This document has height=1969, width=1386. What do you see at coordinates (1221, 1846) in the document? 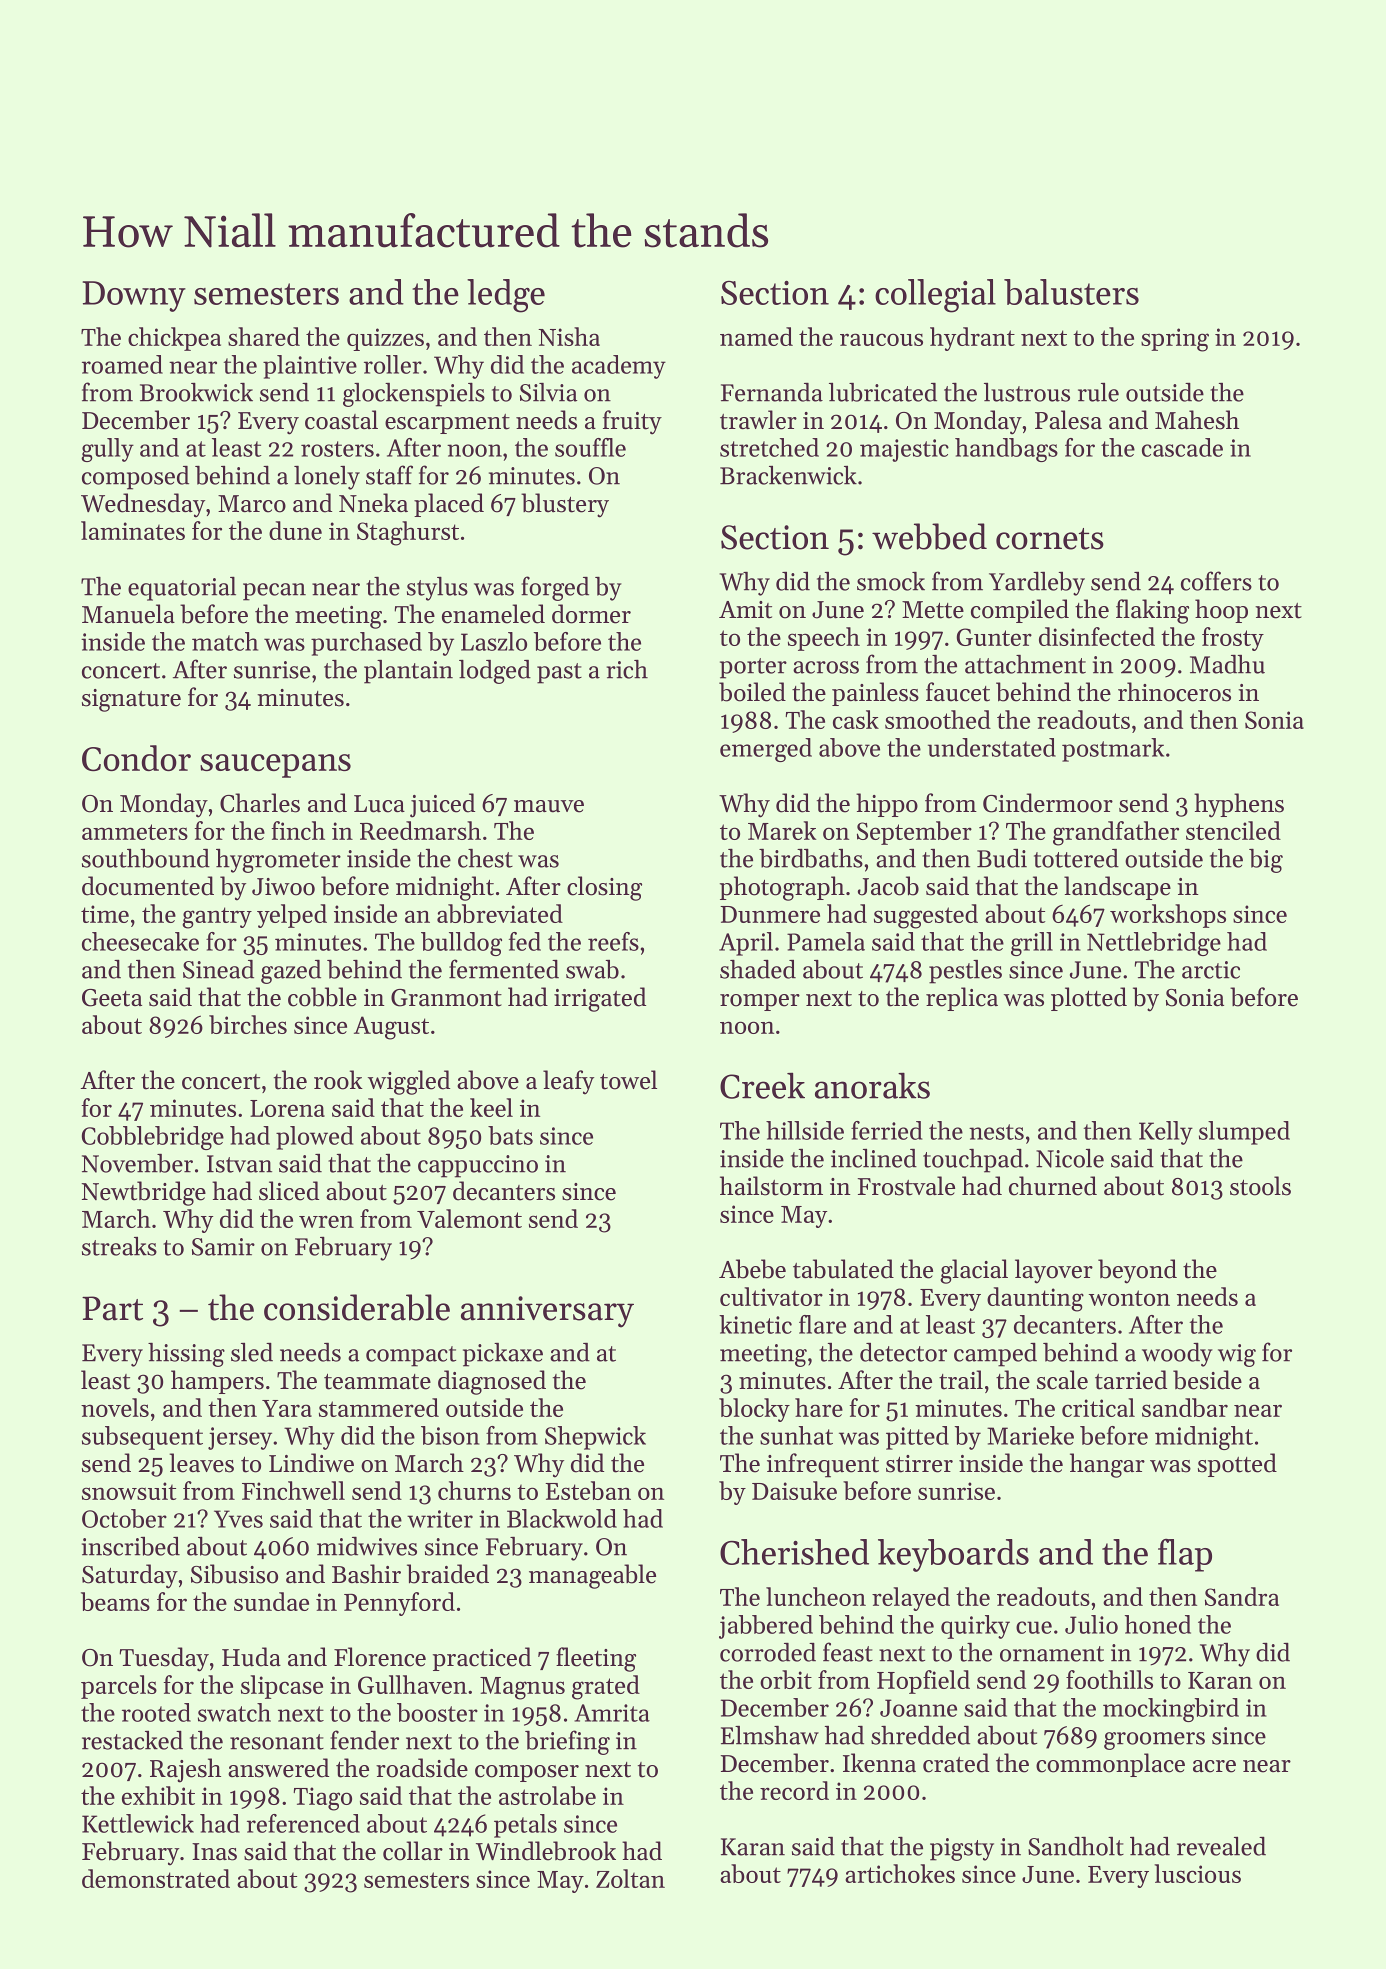
I see `revealed` at bounding box center [1221, 1846].
